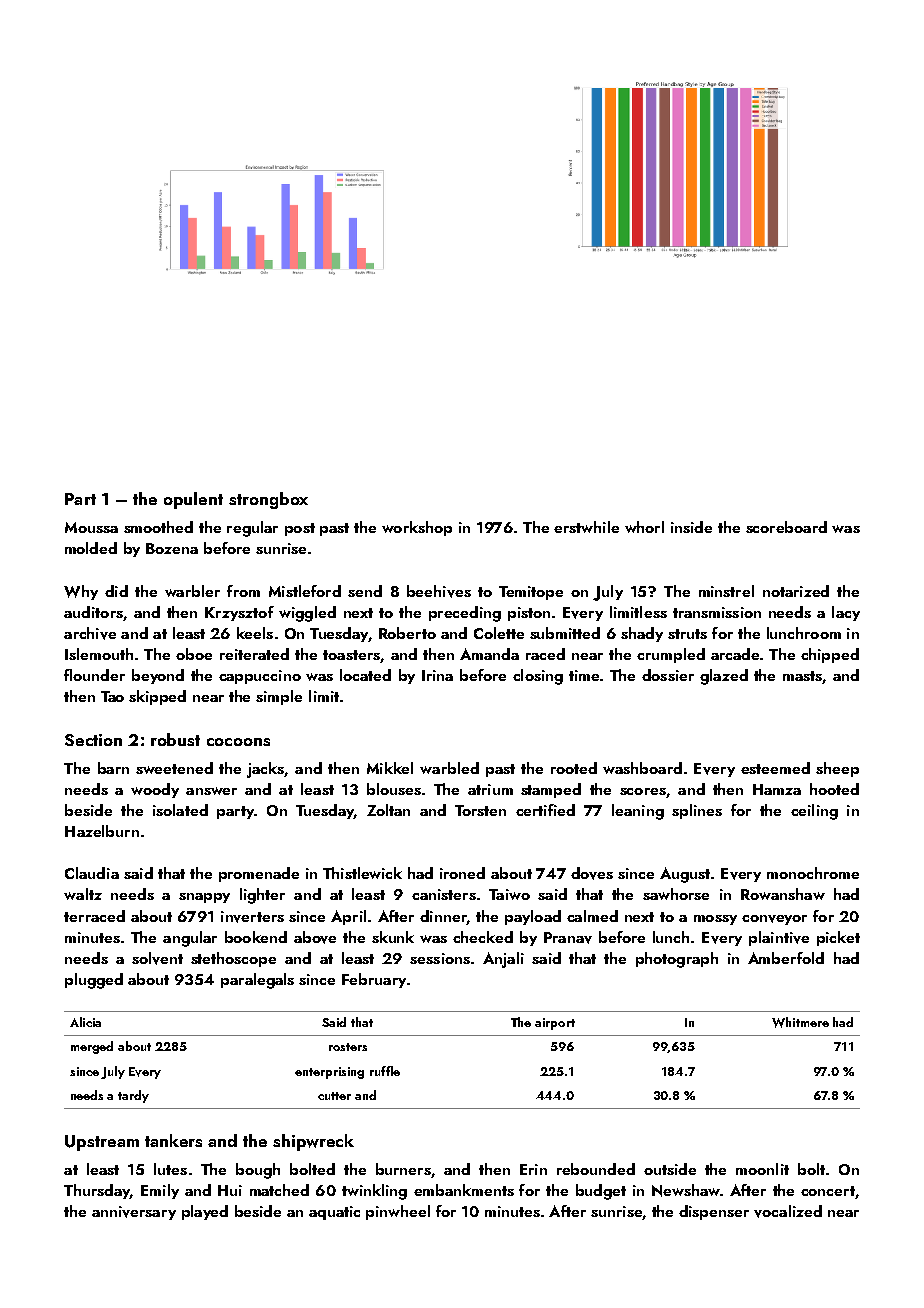 Image resolution: width=924 pixels, height=1308 pixels. I want to click on closing, so click(538, 677).
